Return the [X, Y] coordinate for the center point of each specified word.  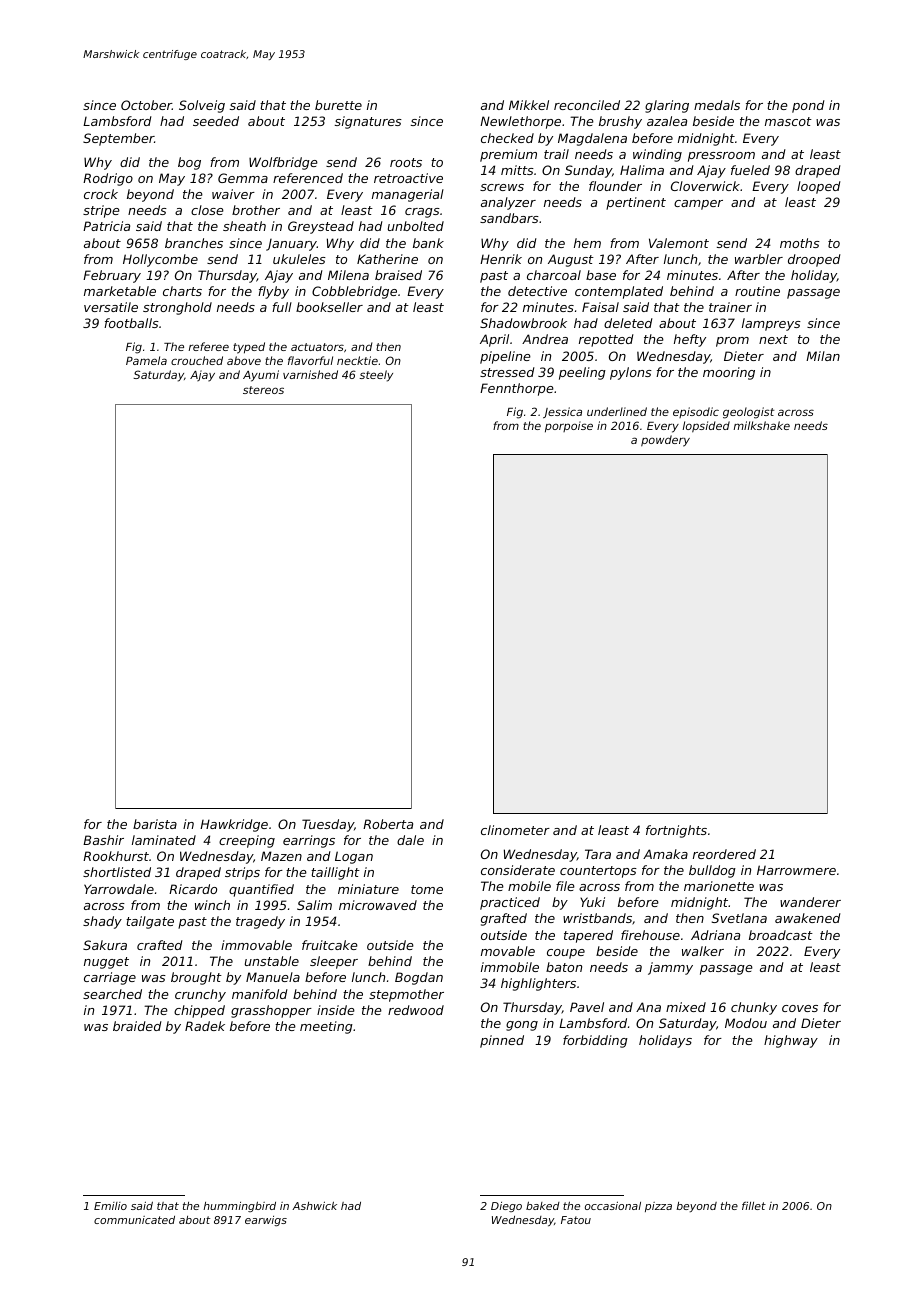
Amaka [665, 854]
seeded [216, 121]
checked [507, 138]
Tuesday [328, 825]
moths [800, 243]
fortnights [676, 831]
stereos [263, 390]
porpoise [569, 427]
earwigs [266, 1221]
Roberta [388, 824]
